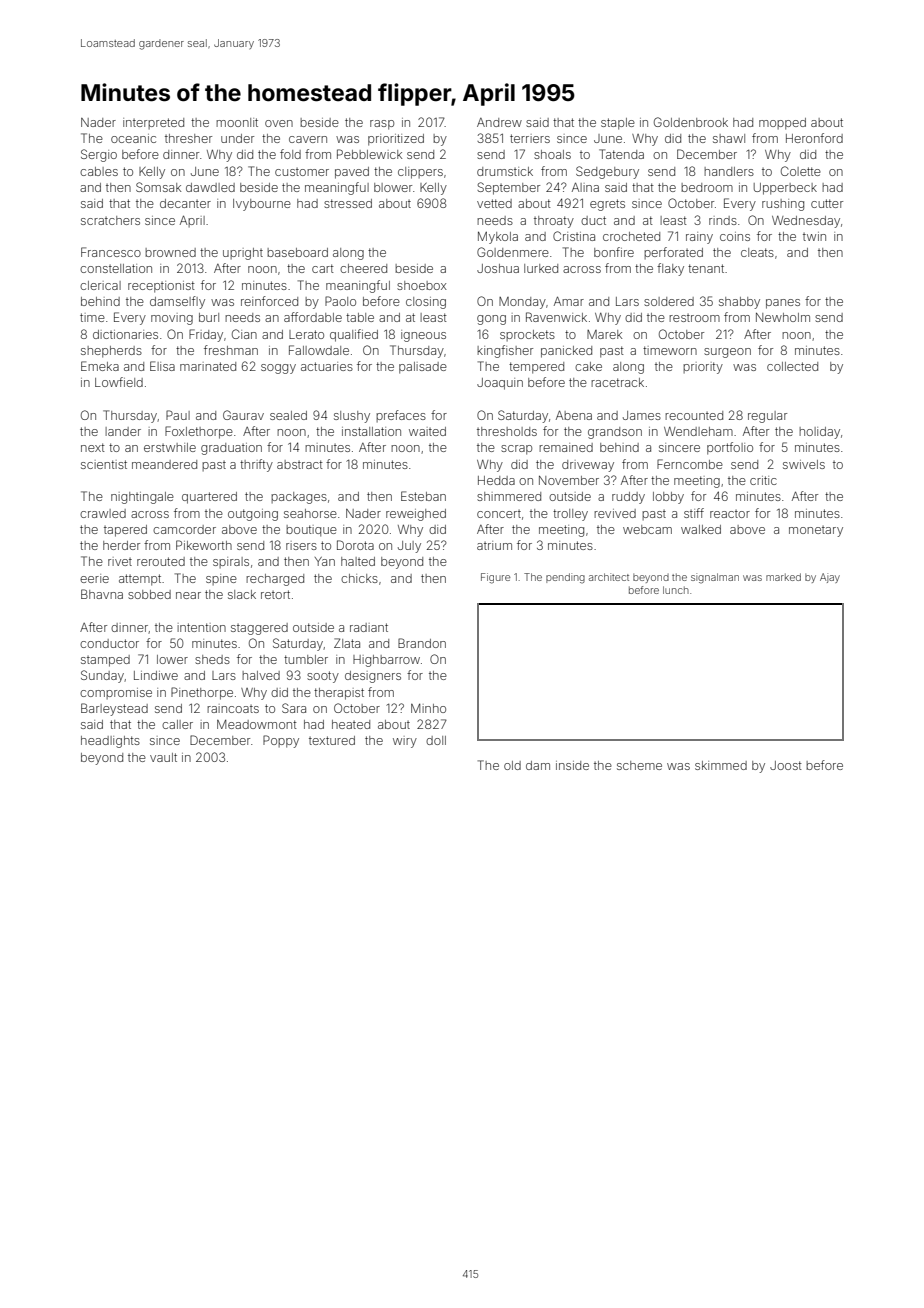 This screenshot has height=1308, width=924. I want to click on sheds, so click(212, 659).
